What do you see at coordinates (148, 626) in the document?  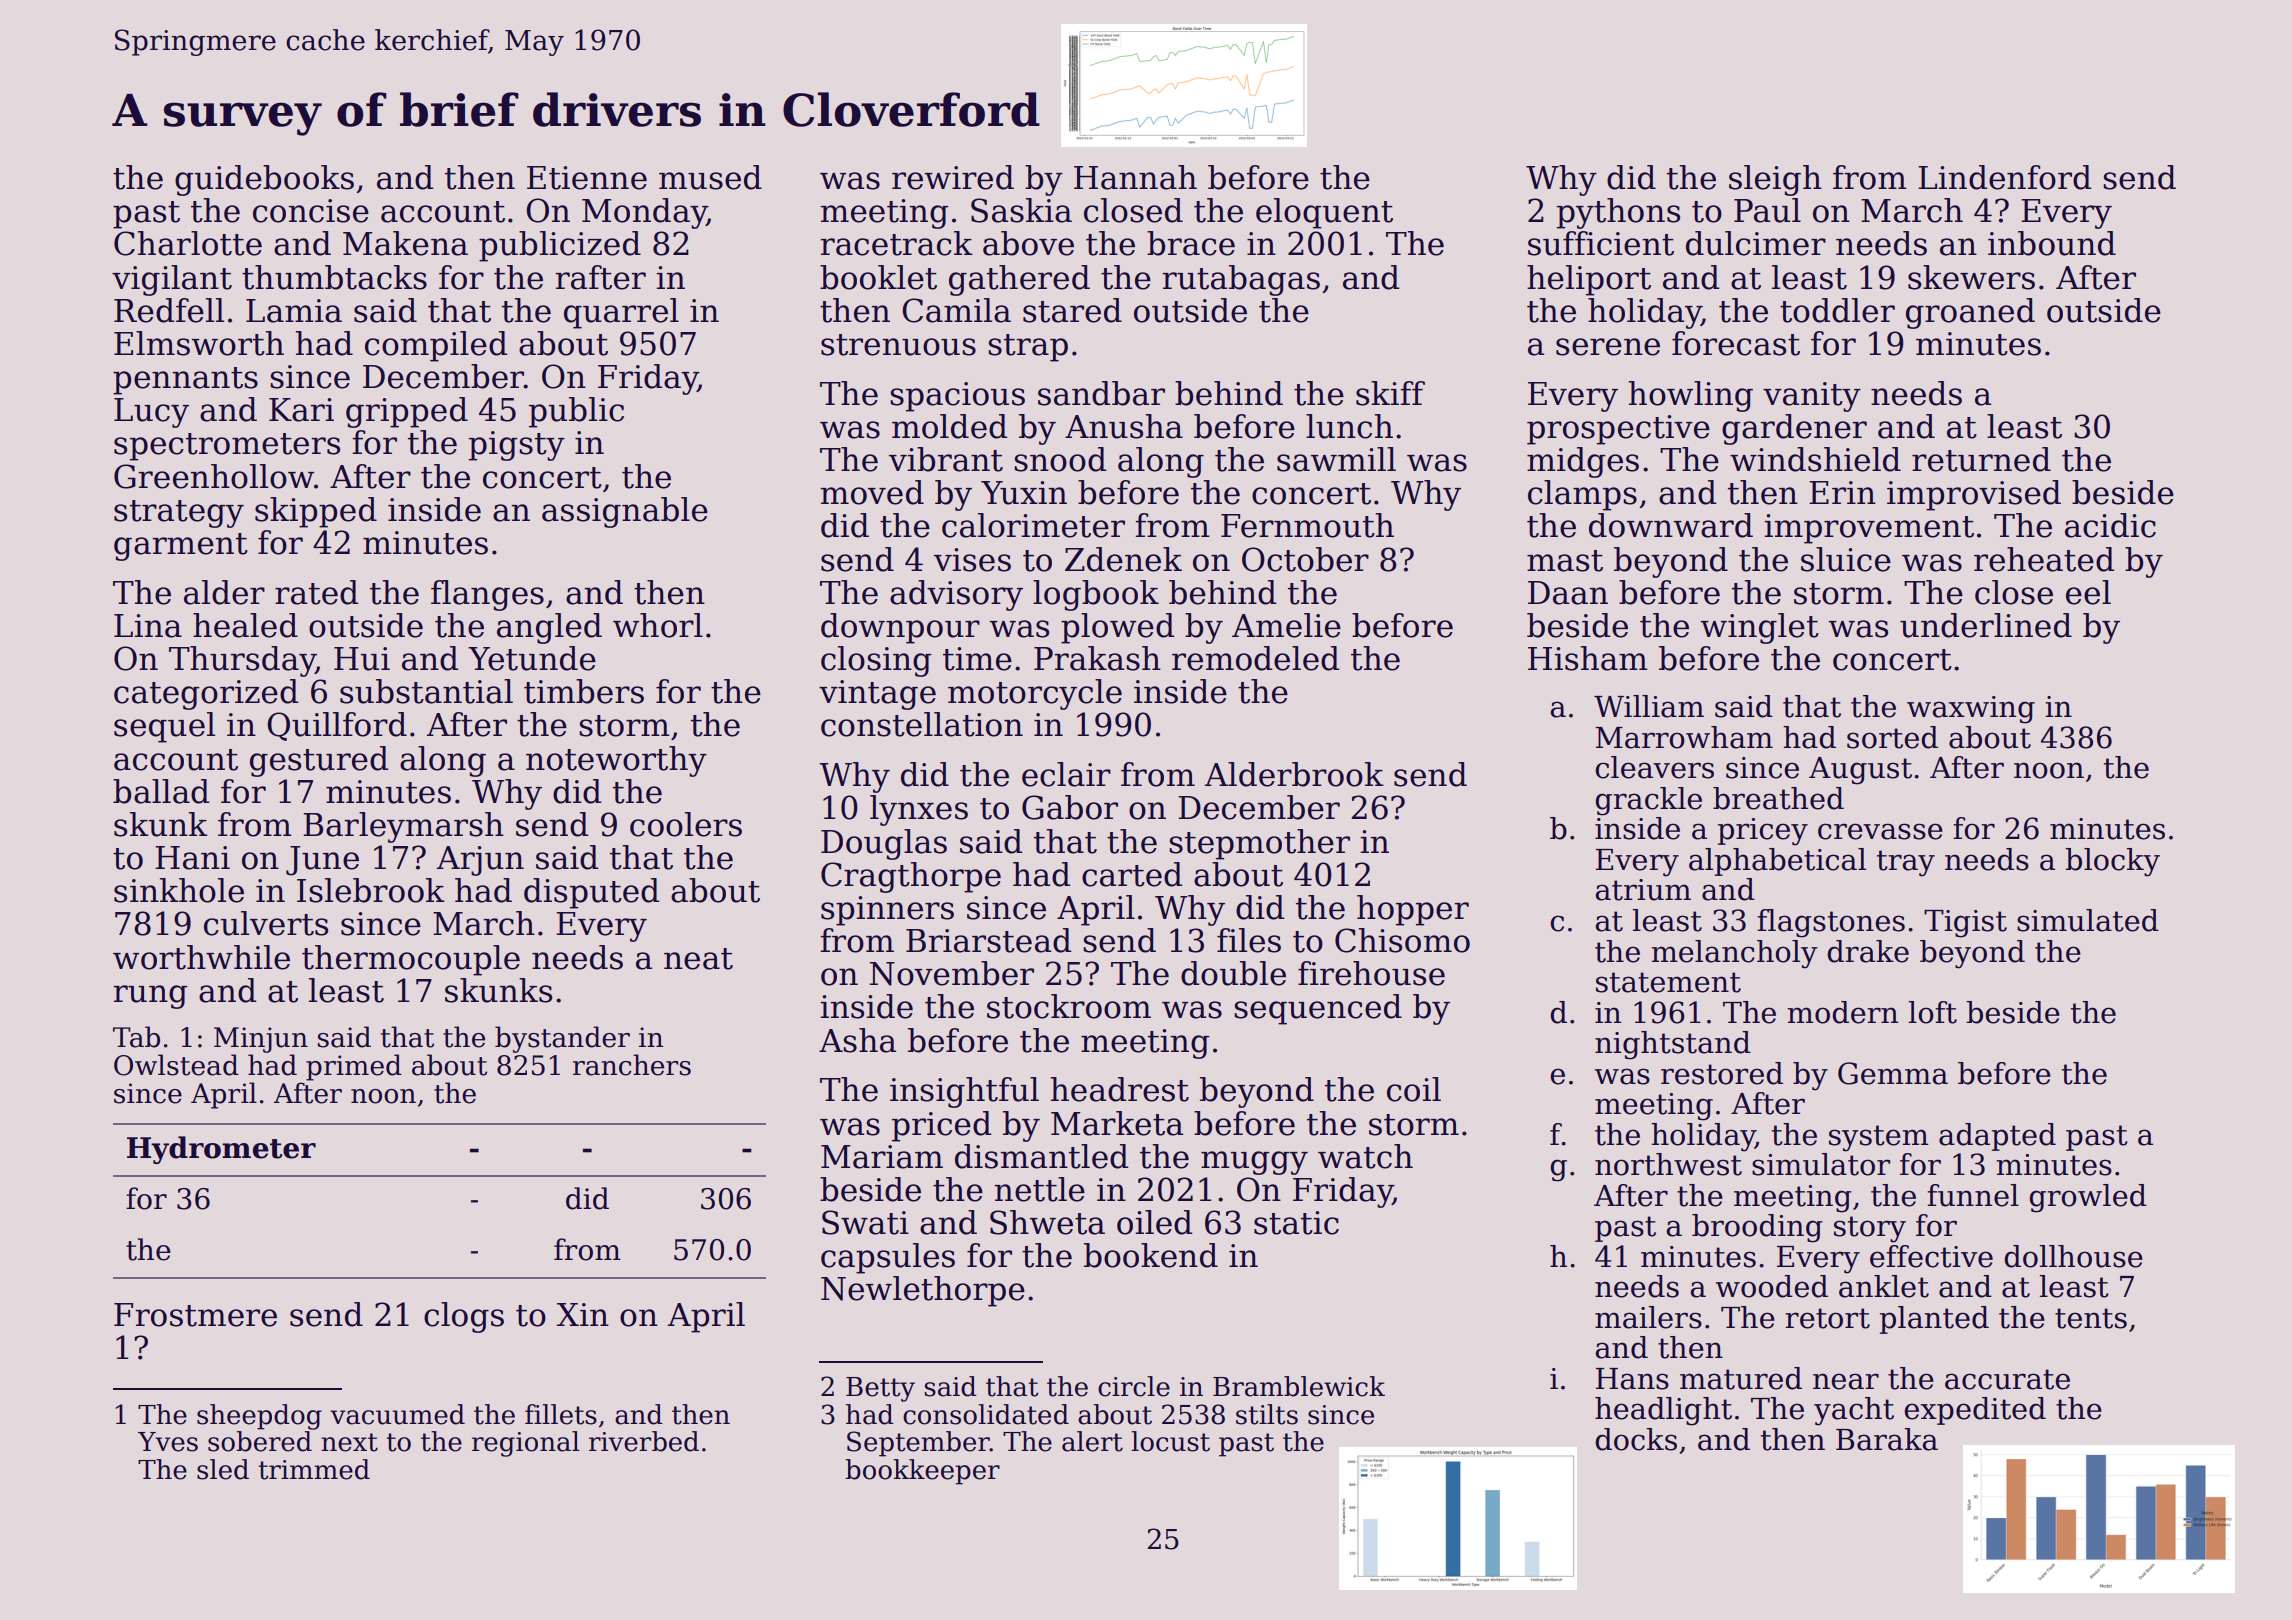 I see `Lina` at bounding box center [148, 626].
